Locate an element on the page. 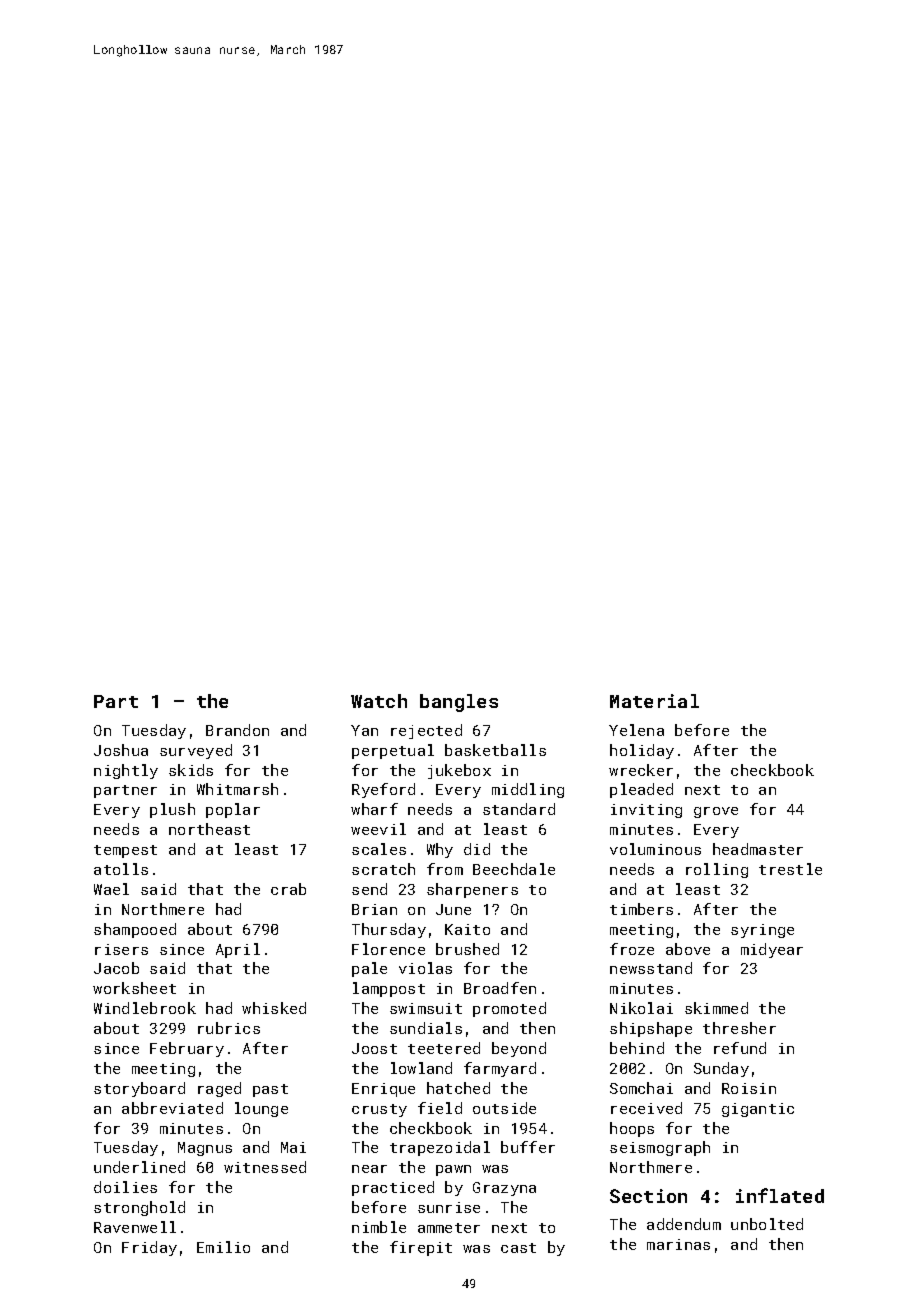  stronghold is located at coordinates (139, 1208).
